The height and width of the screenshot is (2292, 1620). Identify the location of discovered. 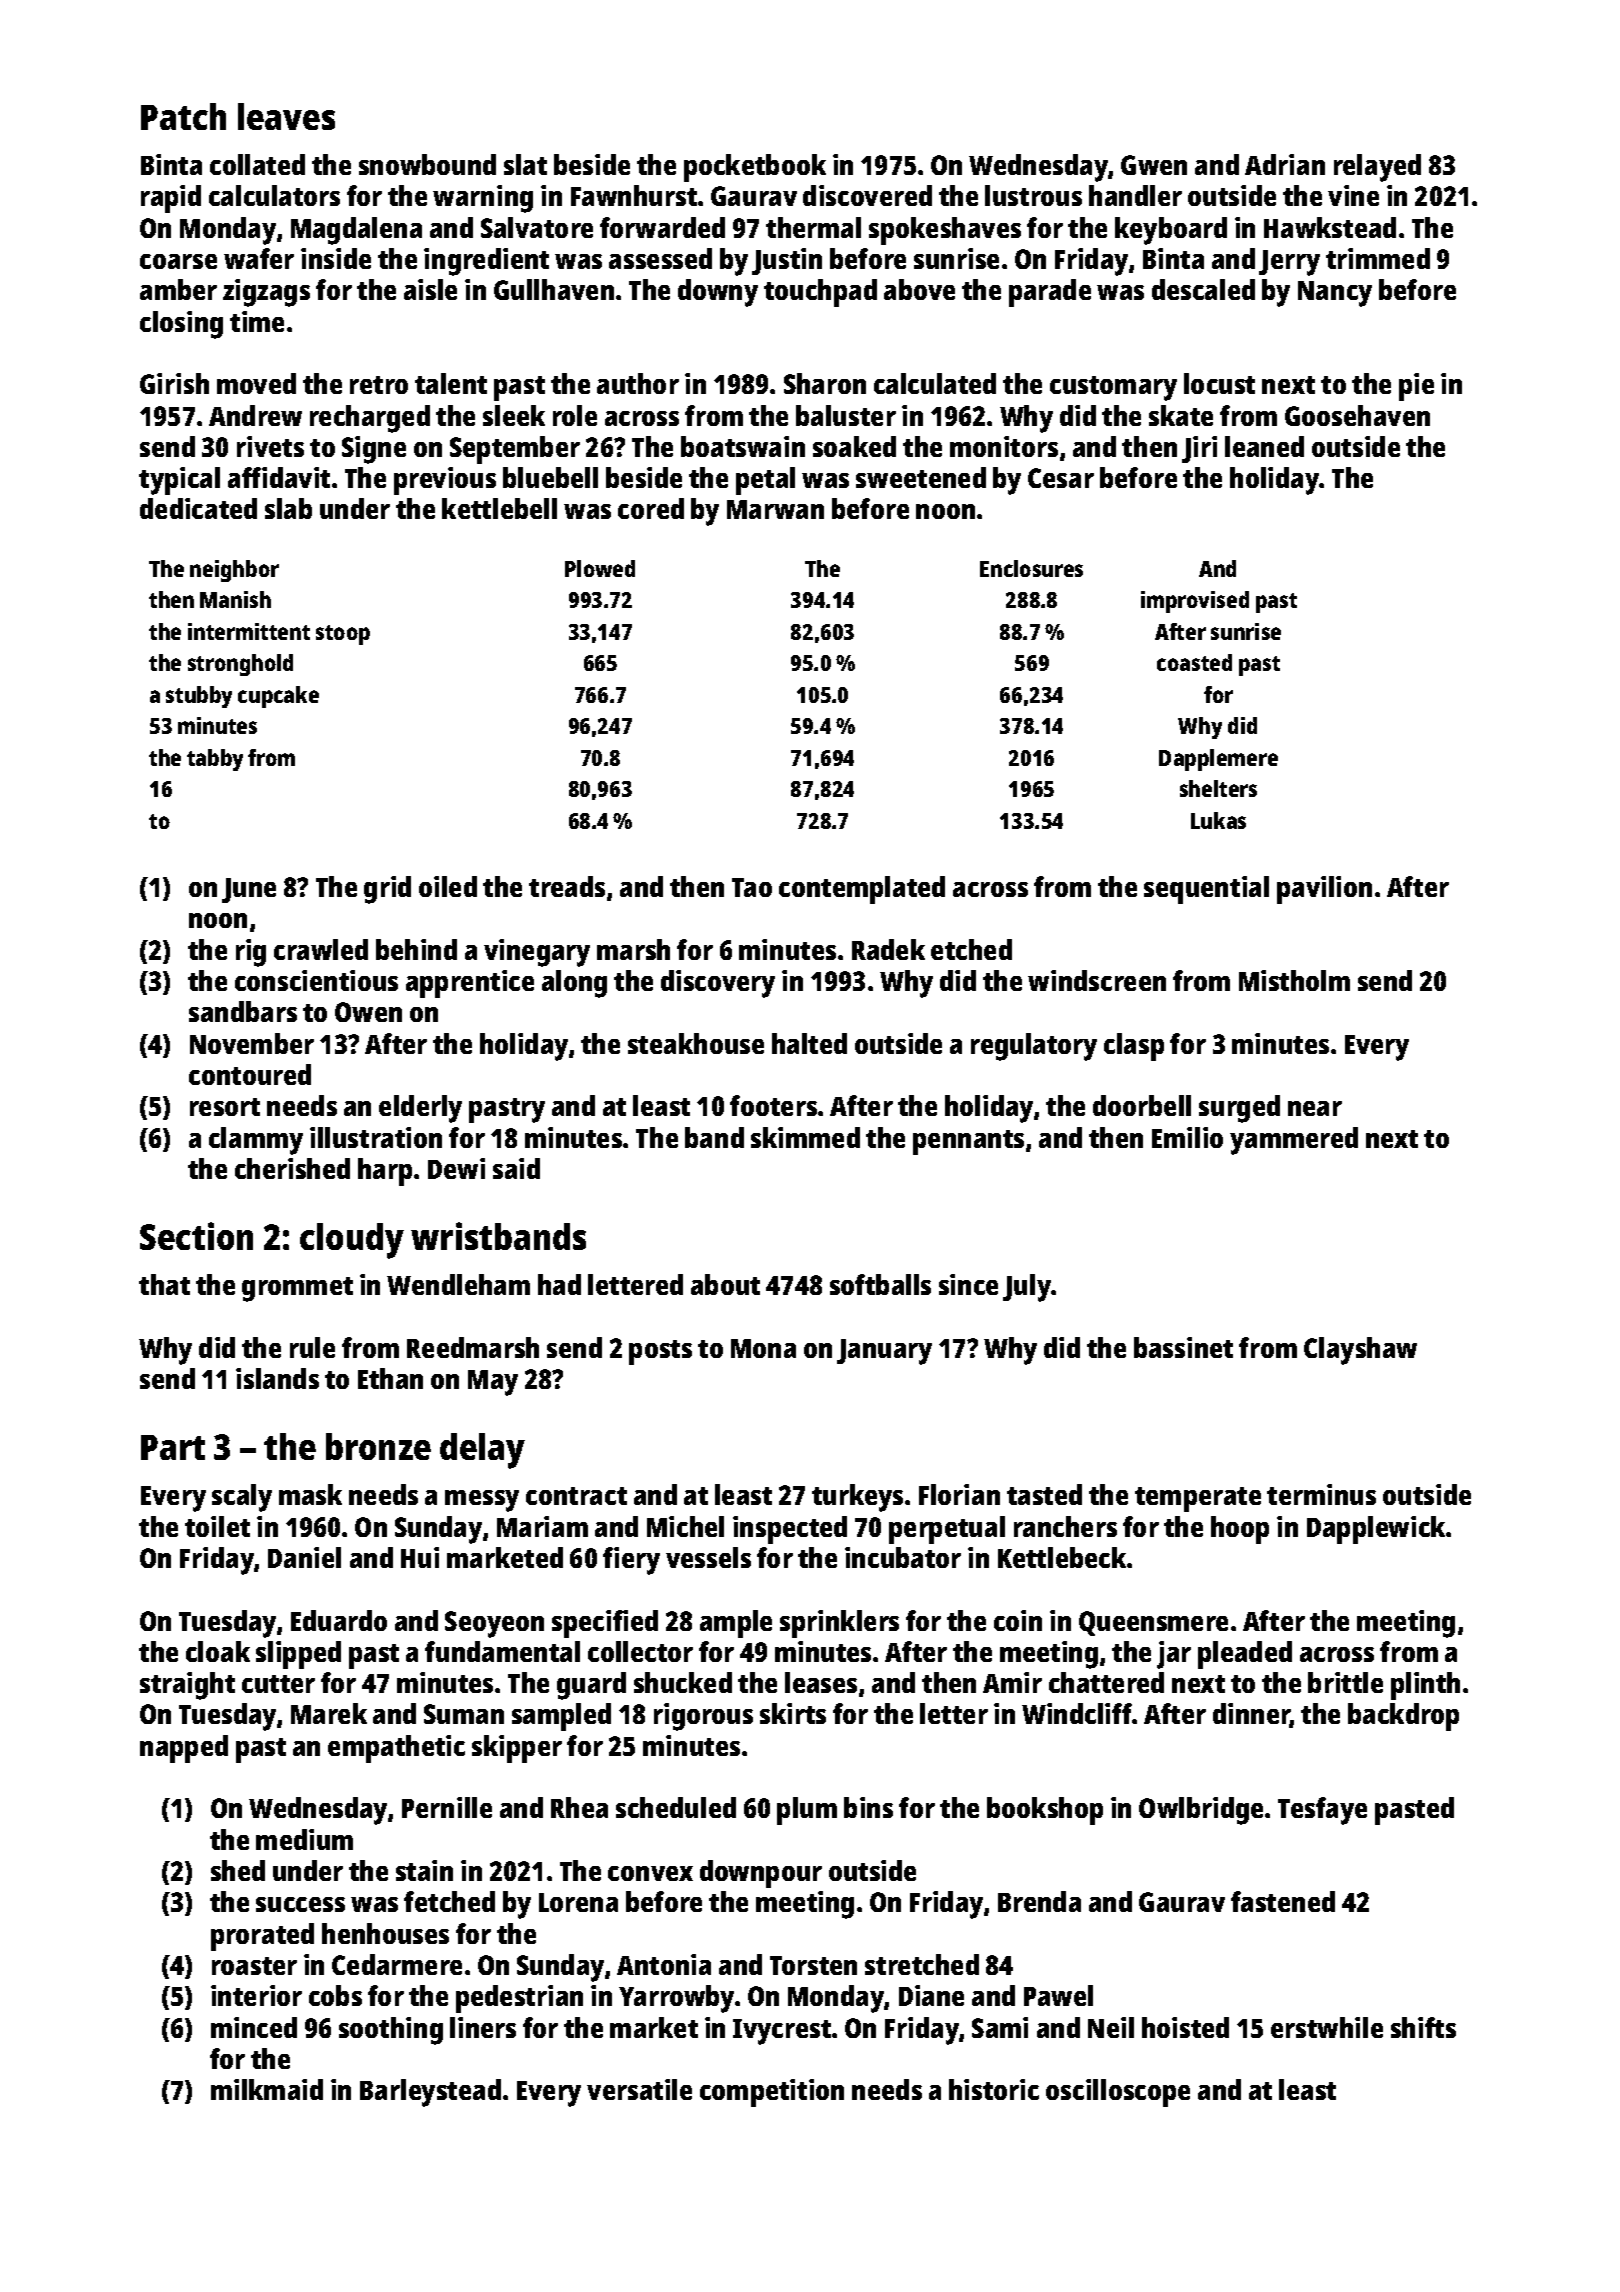
(867, 195).
